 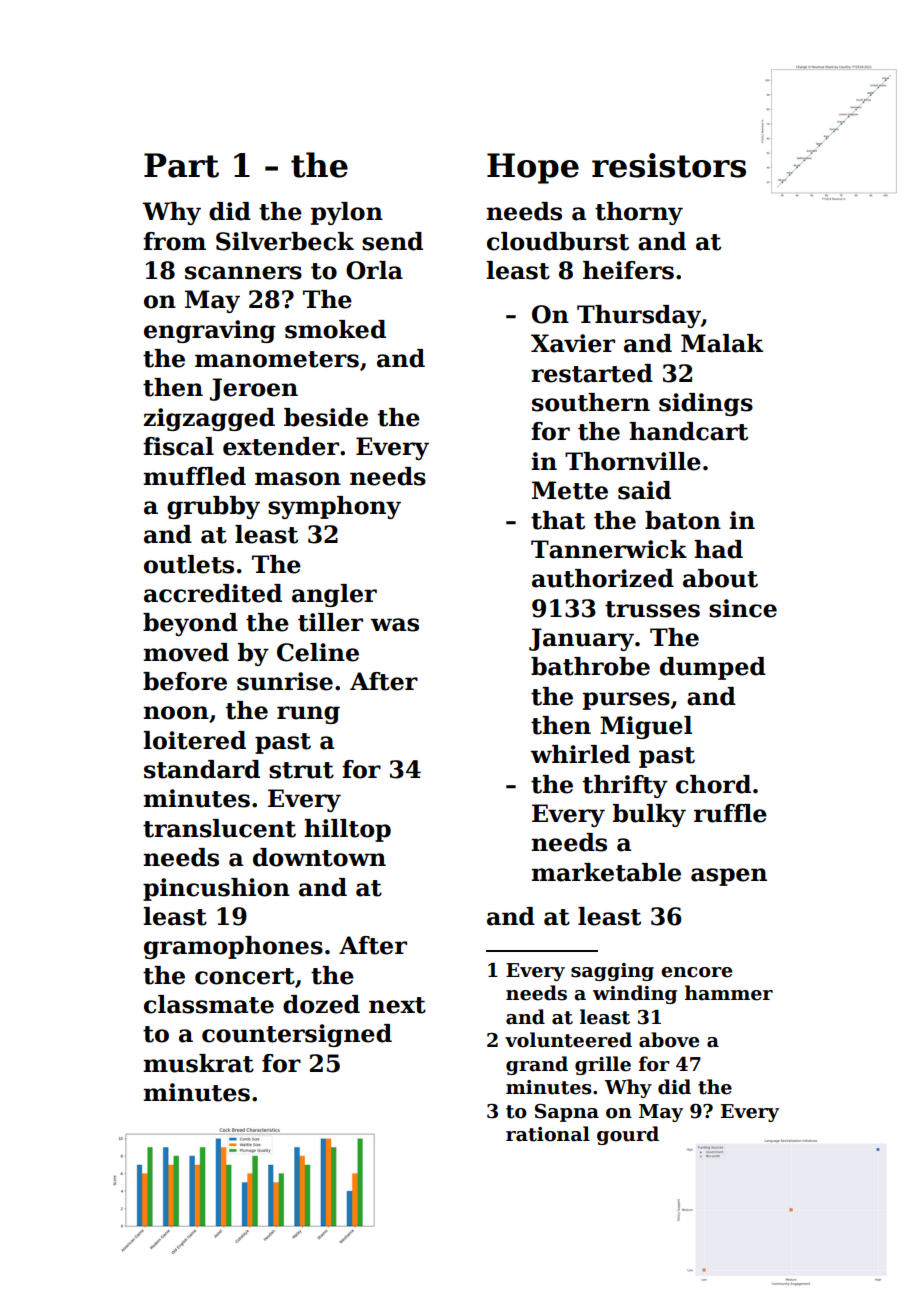 I want to click on resistors, so click(x=669, y=165).
